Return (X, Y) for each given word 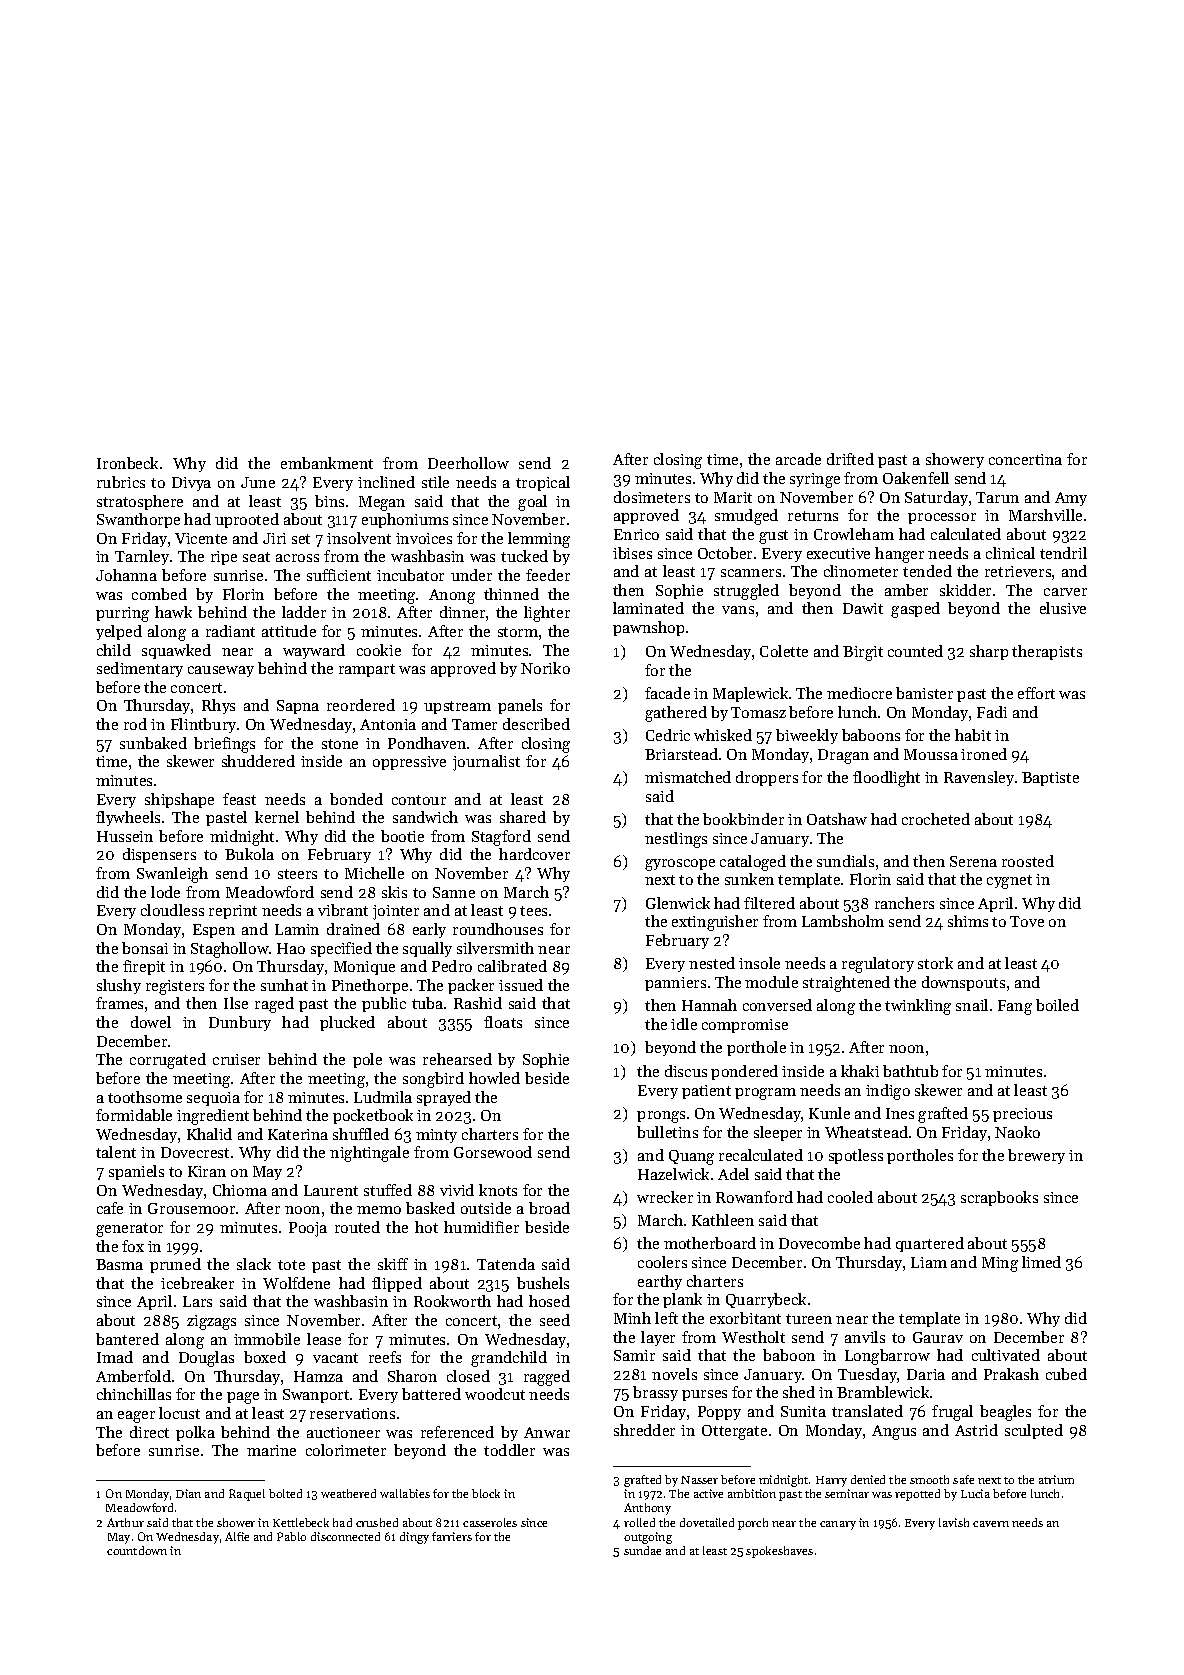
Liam (929, 1262)
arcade (798, 459)
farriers (452, 1536)
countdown (137, 1550)
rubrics (121, 482)
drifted (850, 459)
